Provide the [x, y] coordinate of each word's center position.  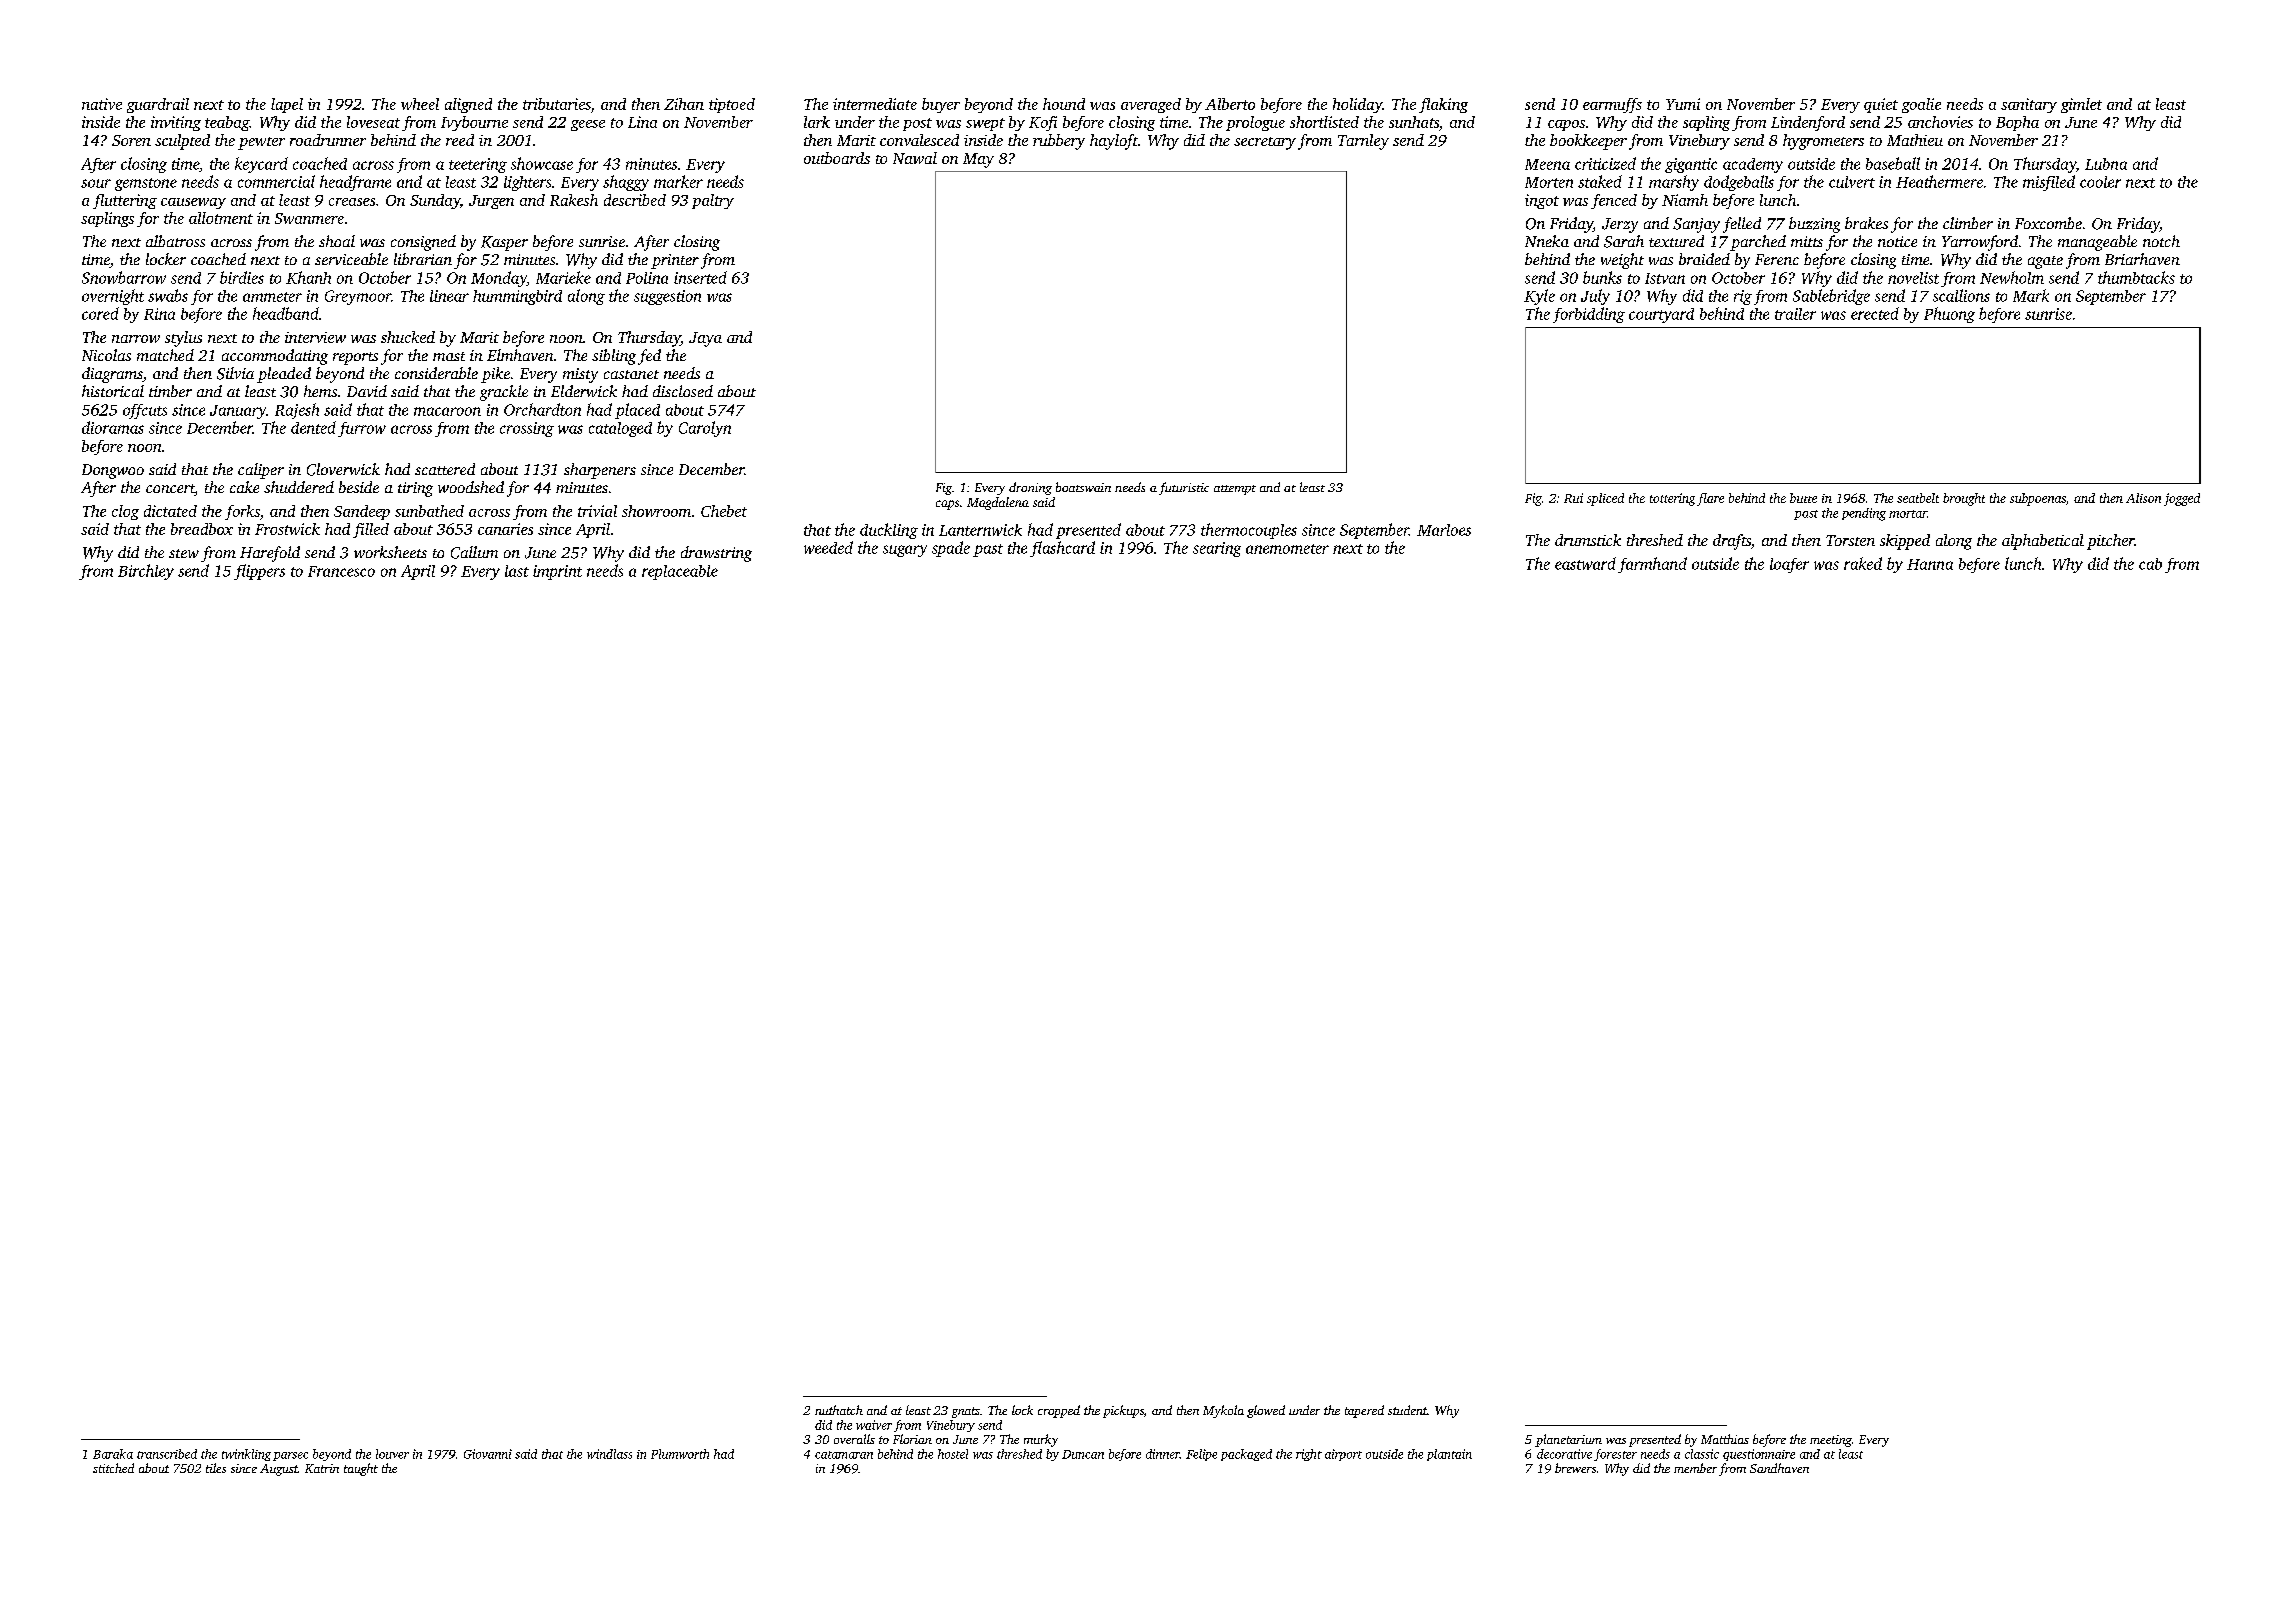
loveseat [373, 122]
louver [392, 1454]
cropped [1059, 1411]
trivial [597, 511]
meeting [1831, 1441]
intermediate [875, 104]
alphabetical [2043, 542]
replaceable [680, 572]
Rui [1573, 498]
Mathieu [1915, 140]
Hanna [1930, 564]
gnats [966, 1412]
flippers [259, 572]
